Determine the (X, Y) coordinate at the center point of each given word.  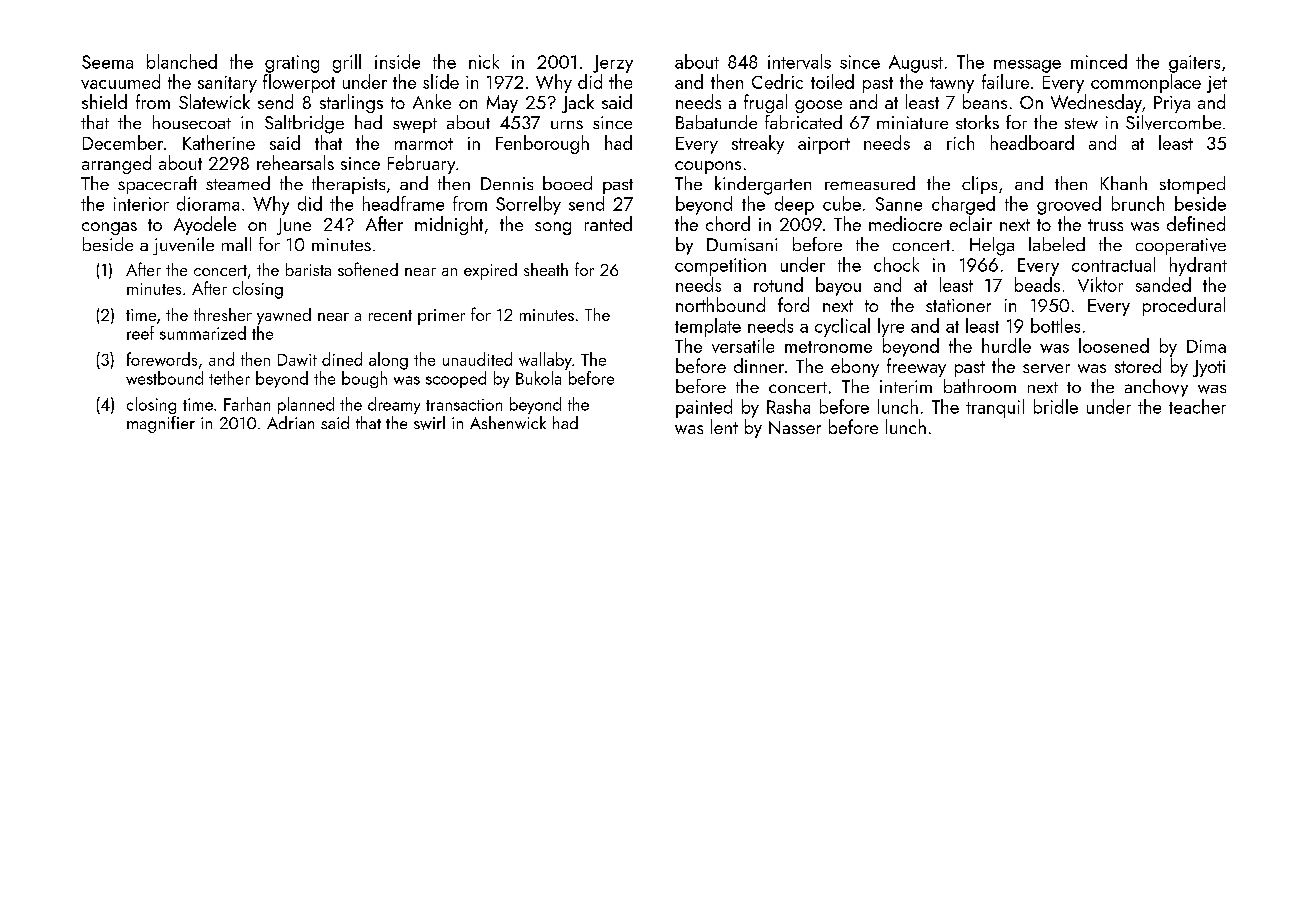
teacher (1197, 406)
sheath (546, 269)
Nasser (795, 427)
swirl (429, 423)
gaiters (1194, 64)
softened (368, 269)
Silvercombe (1173, 122)
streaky (758, 144)
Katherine (219, 142)
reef (140, 333)
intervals (799, 61)
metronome (828, 347)
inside (397, 61)
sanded (1163, 284)
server (1046, 368)
